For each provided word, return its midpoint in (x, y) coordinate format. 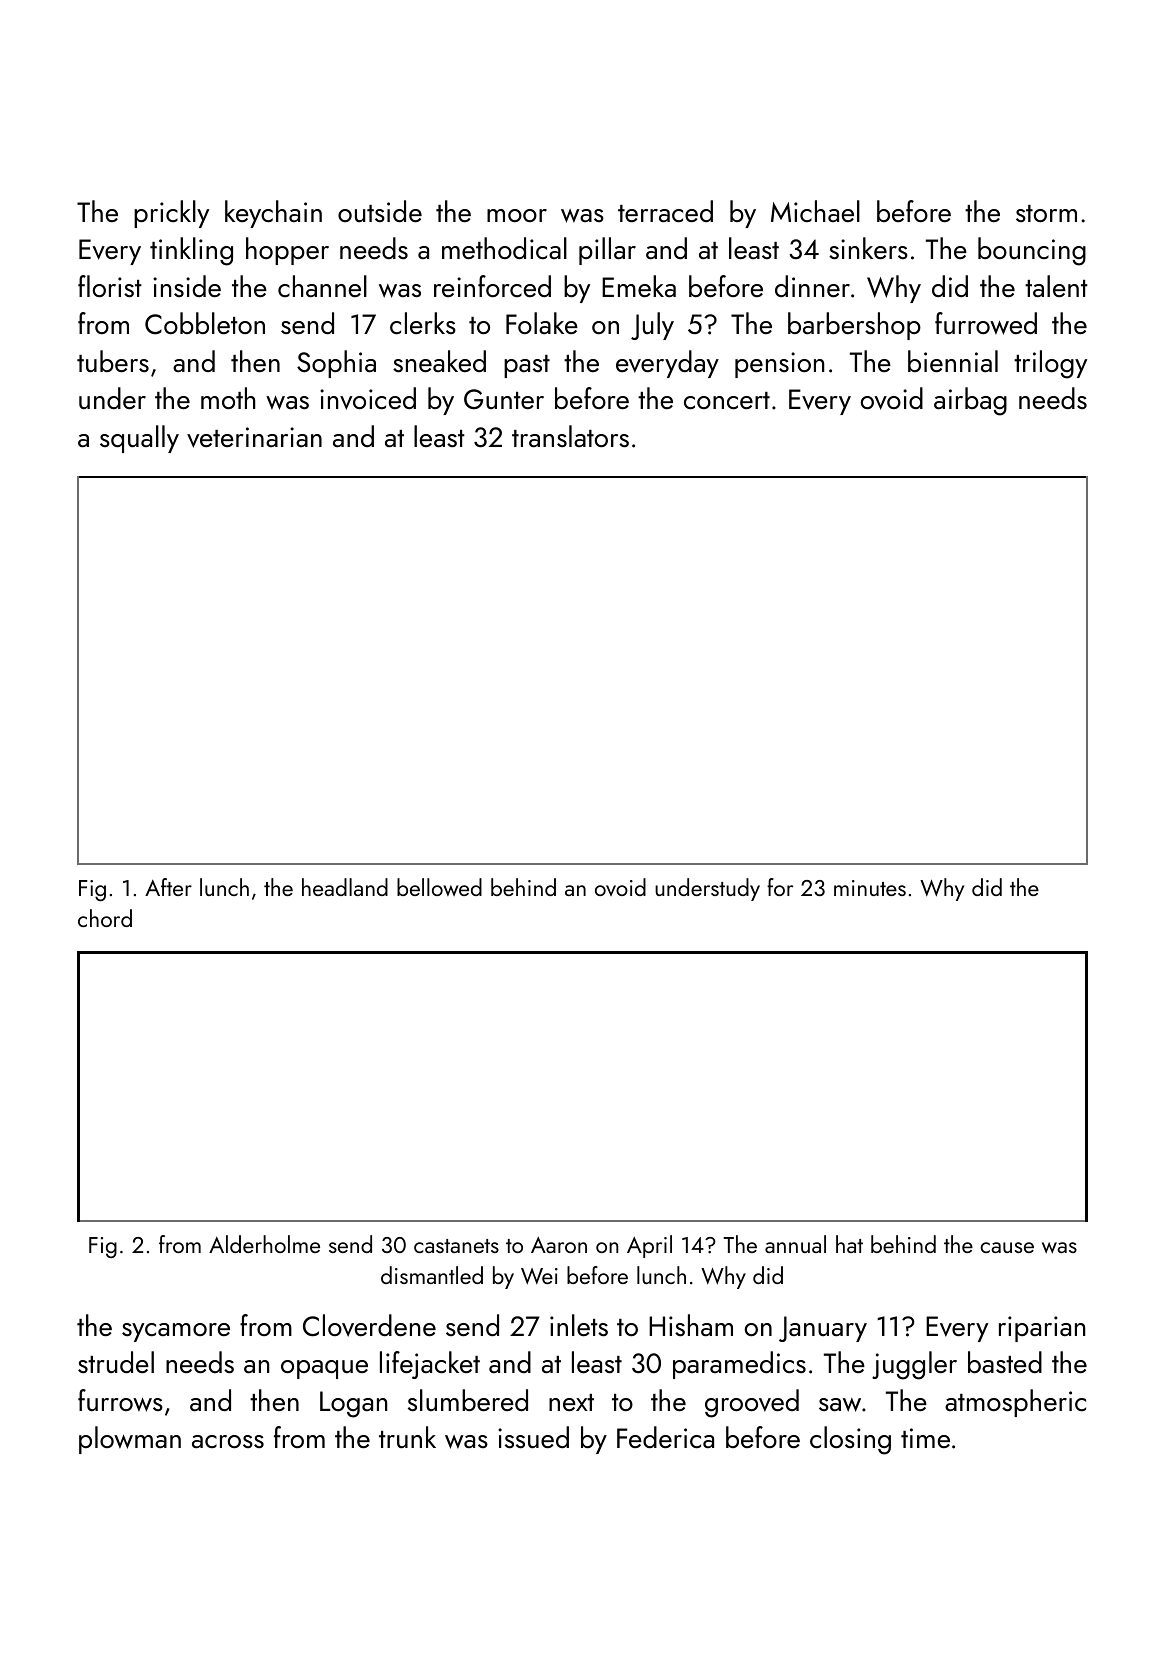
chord (105, 918)
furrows (120, 1400)
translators (570, 436)
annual (795, 1244)
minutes (870, 888)
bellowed (439, 887)
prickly (171, 214)
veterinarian (254, 437)
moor (517, 215)
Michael (815, 211)
